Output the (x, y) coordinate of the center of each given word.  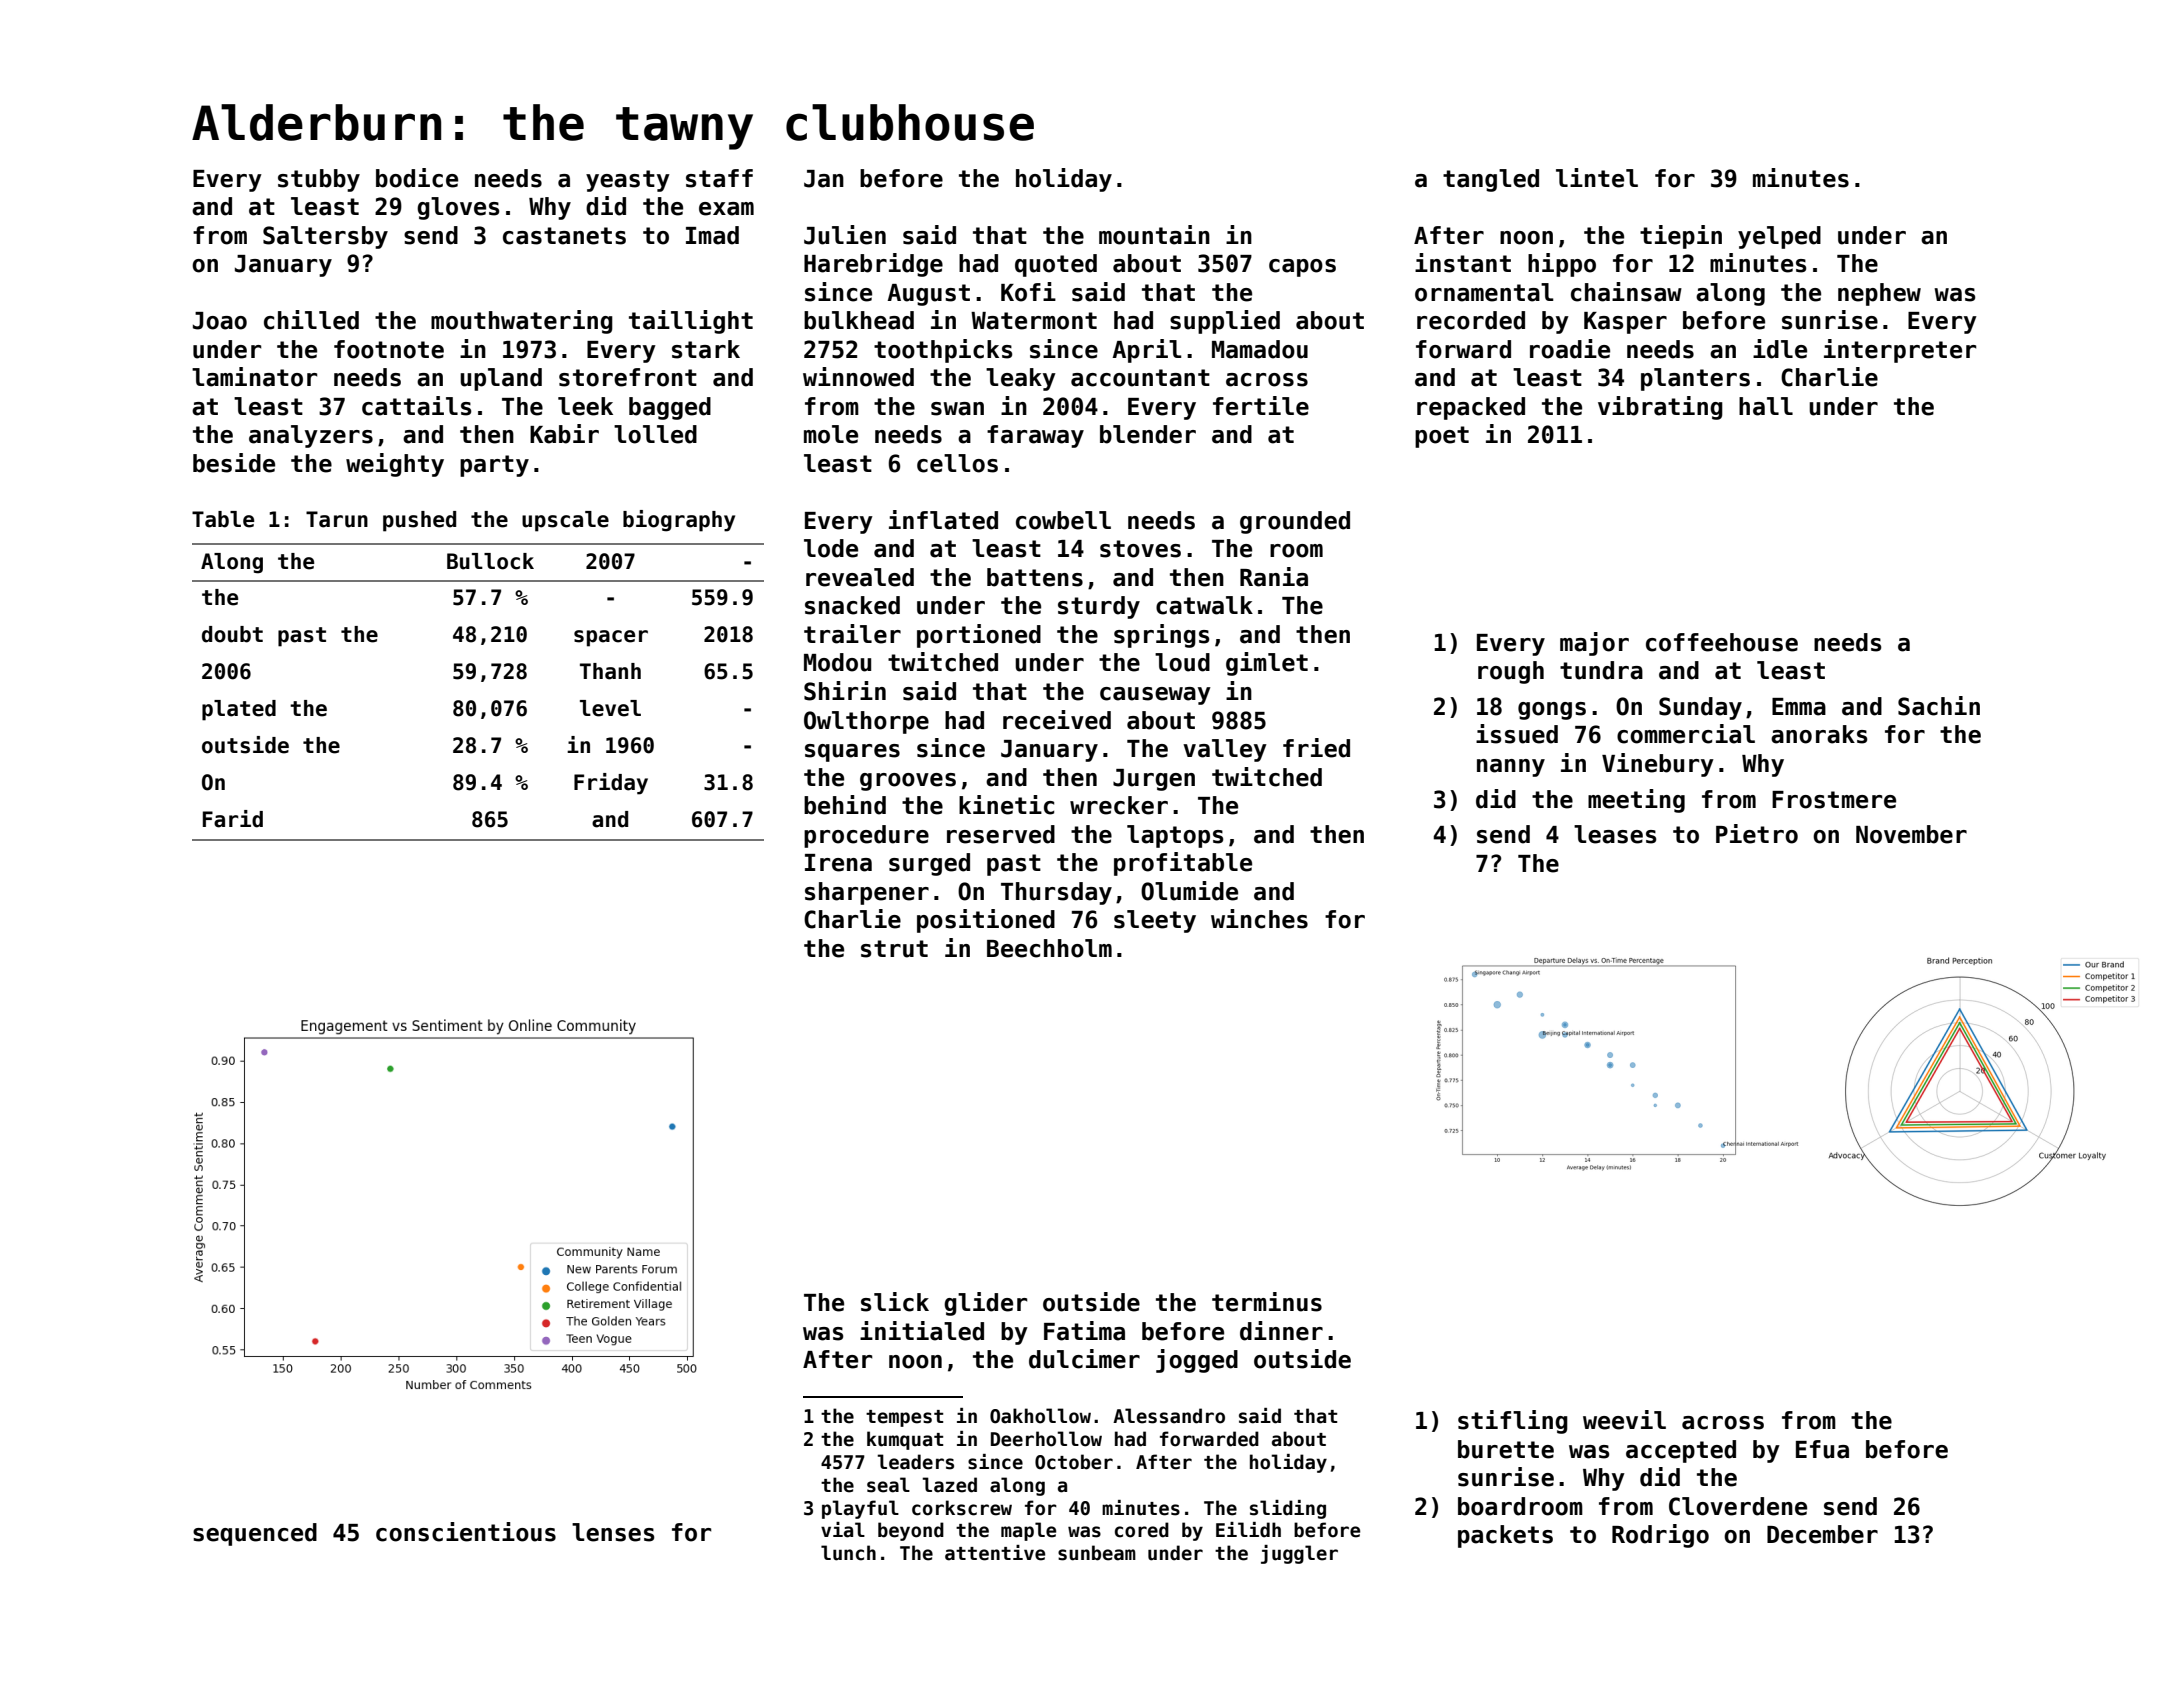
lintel (1597, 178)
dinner (1281, 1331)
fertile (1261, 406)
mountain (1154, 235)
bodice (417, 178)
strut (894, 949)
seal (888, 1485)
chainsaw (1626, 292)
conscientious (466, 1532)
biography (679, 521)
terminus (1267, 1302)
